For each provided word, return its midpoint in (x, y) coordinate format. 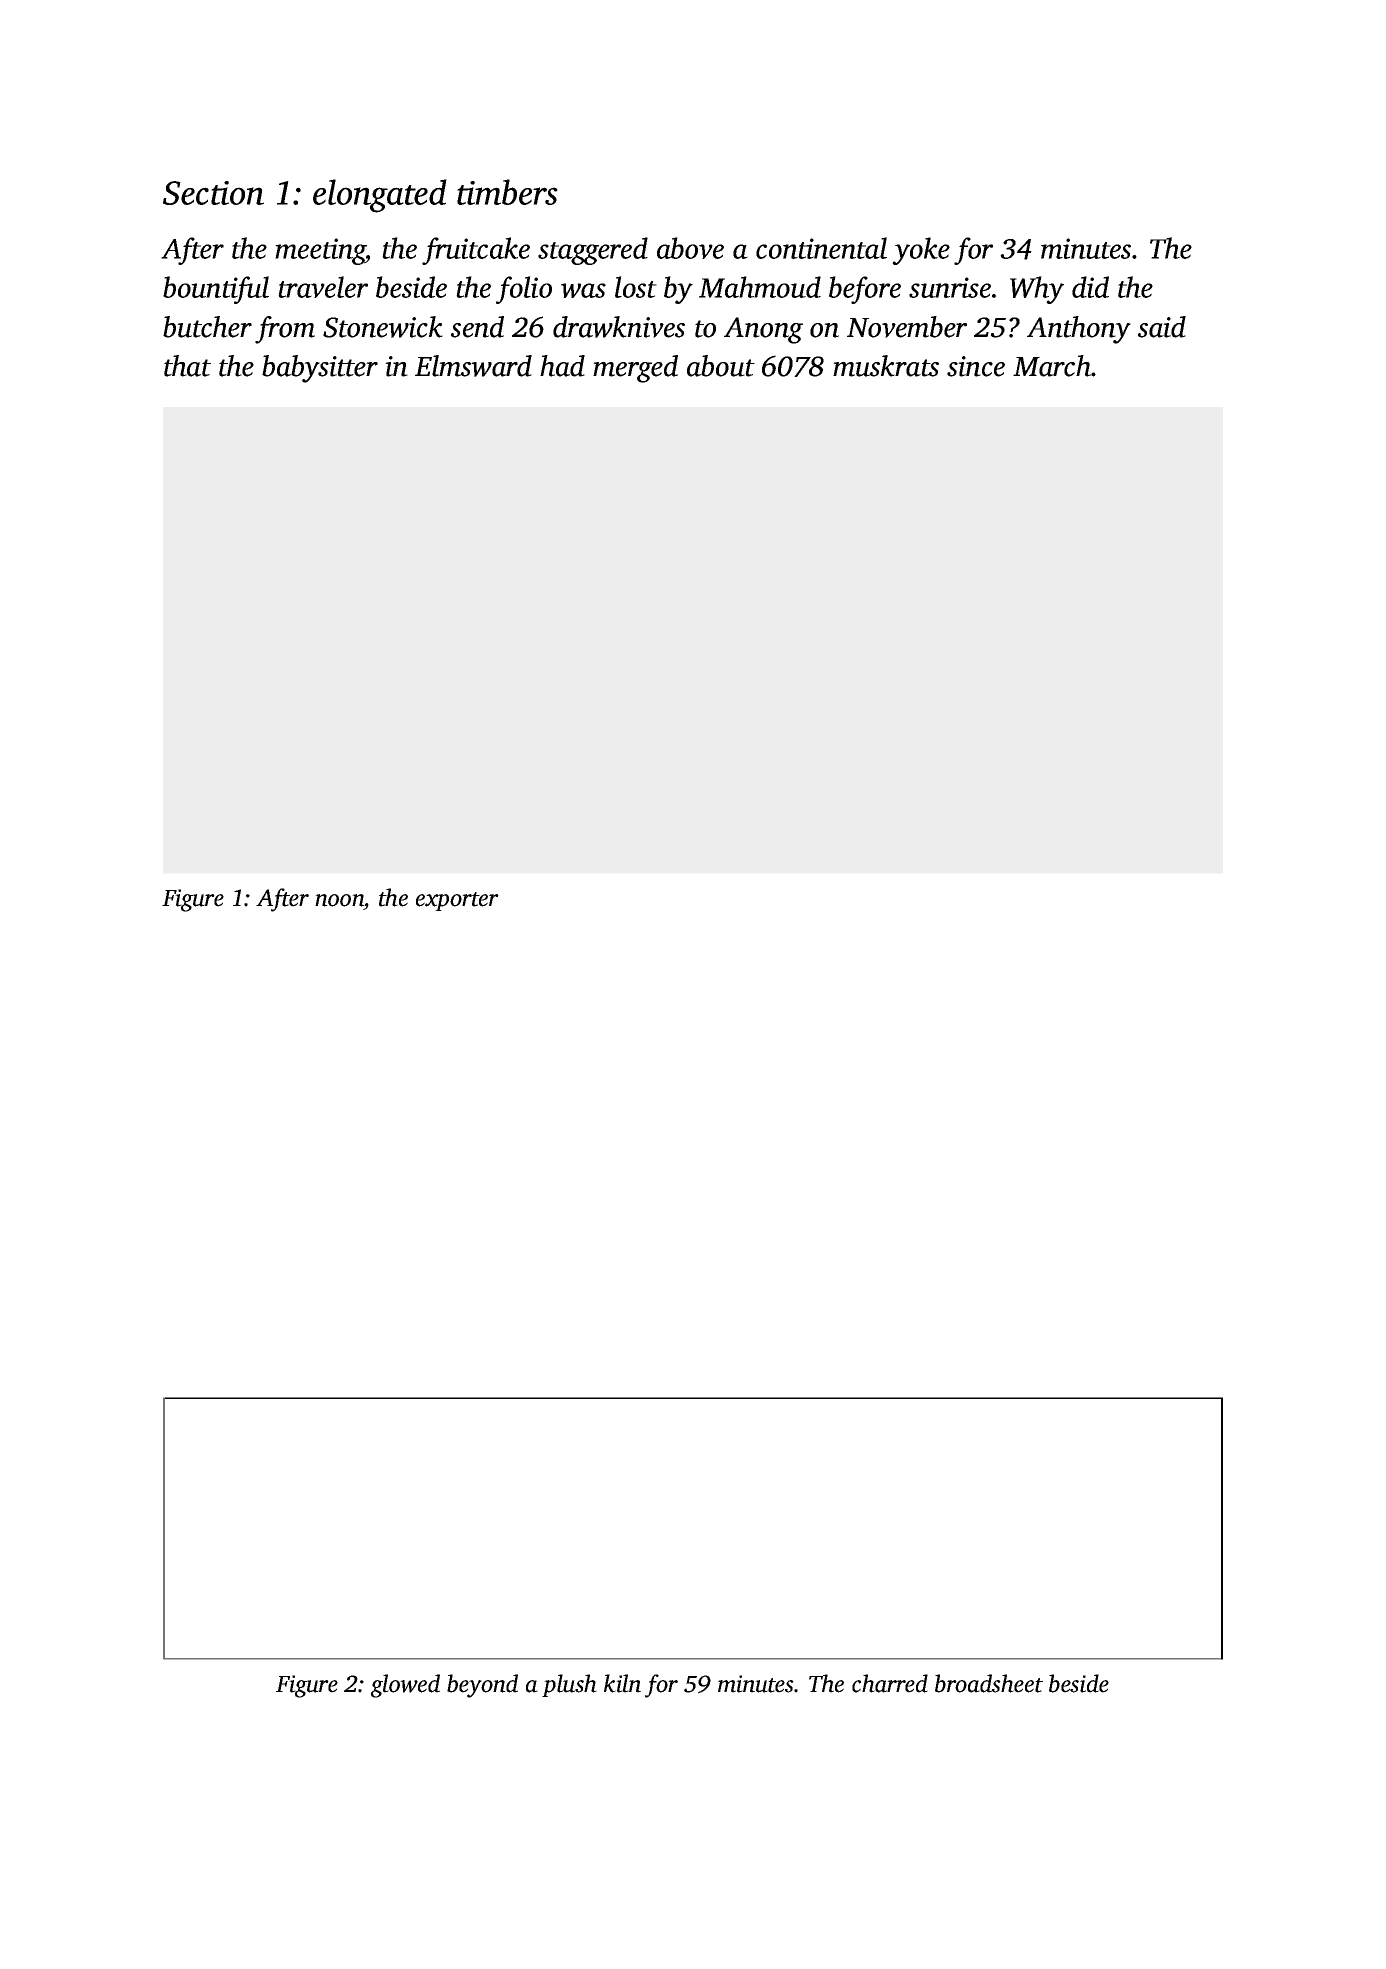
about (721, 366)
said (1162, 327)
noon (339, 900)
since (976, 366)
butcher (207, 327)
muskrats (886, 366)
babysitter (320, 369)
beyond (482, 1686)
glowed (405, 1686)
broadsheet (989, 1683)
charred (890, 1683)
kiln (622, 1683)
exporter (457, 901)
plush (569, 1685)
